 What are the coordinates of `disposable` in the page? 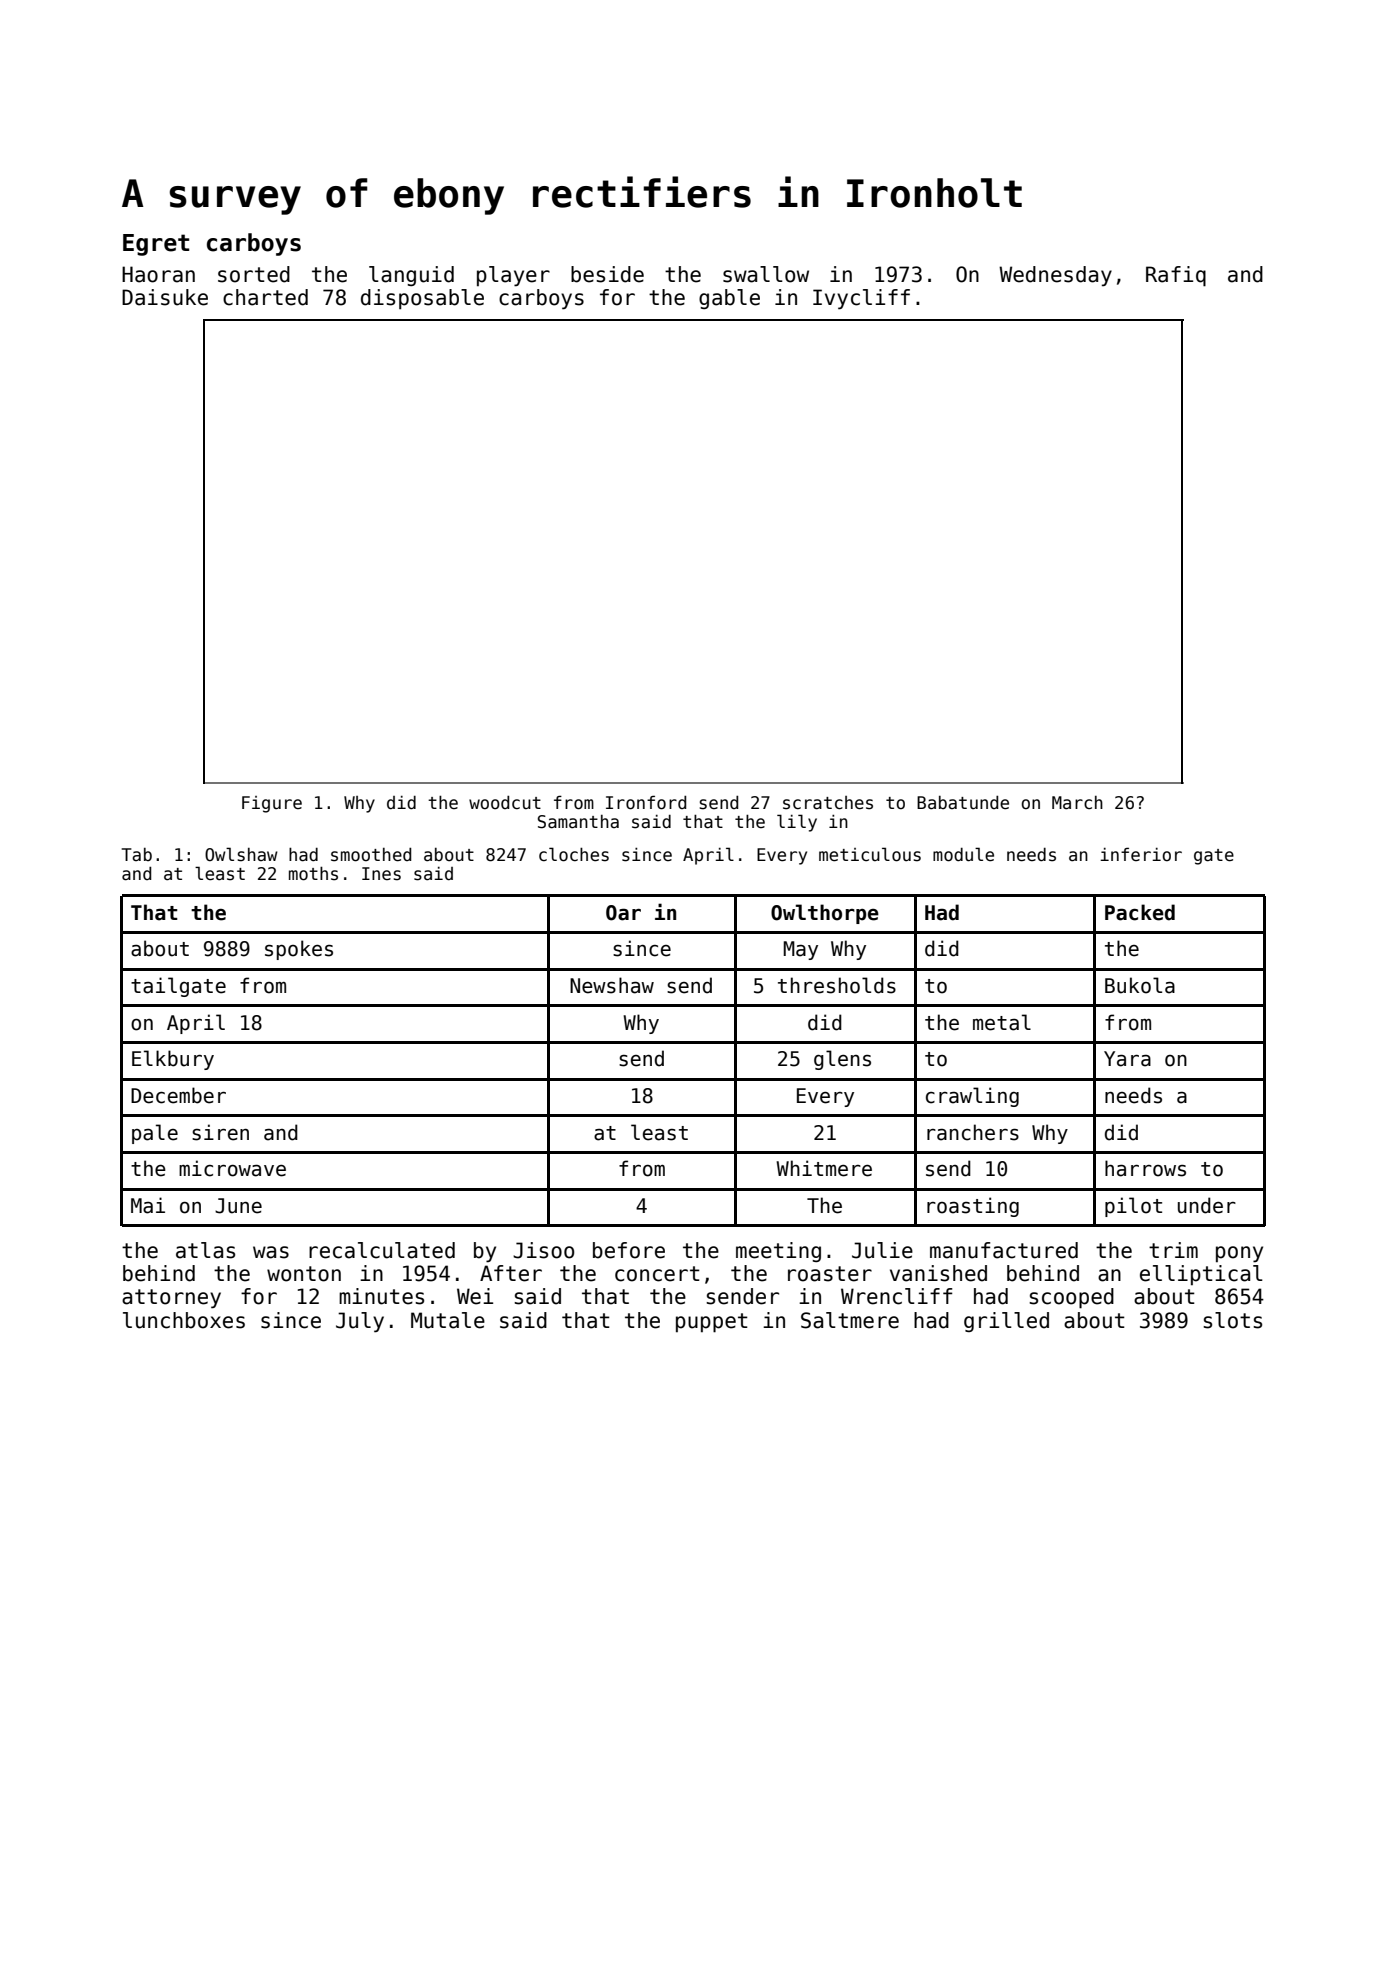 It's located at (422, 299).
